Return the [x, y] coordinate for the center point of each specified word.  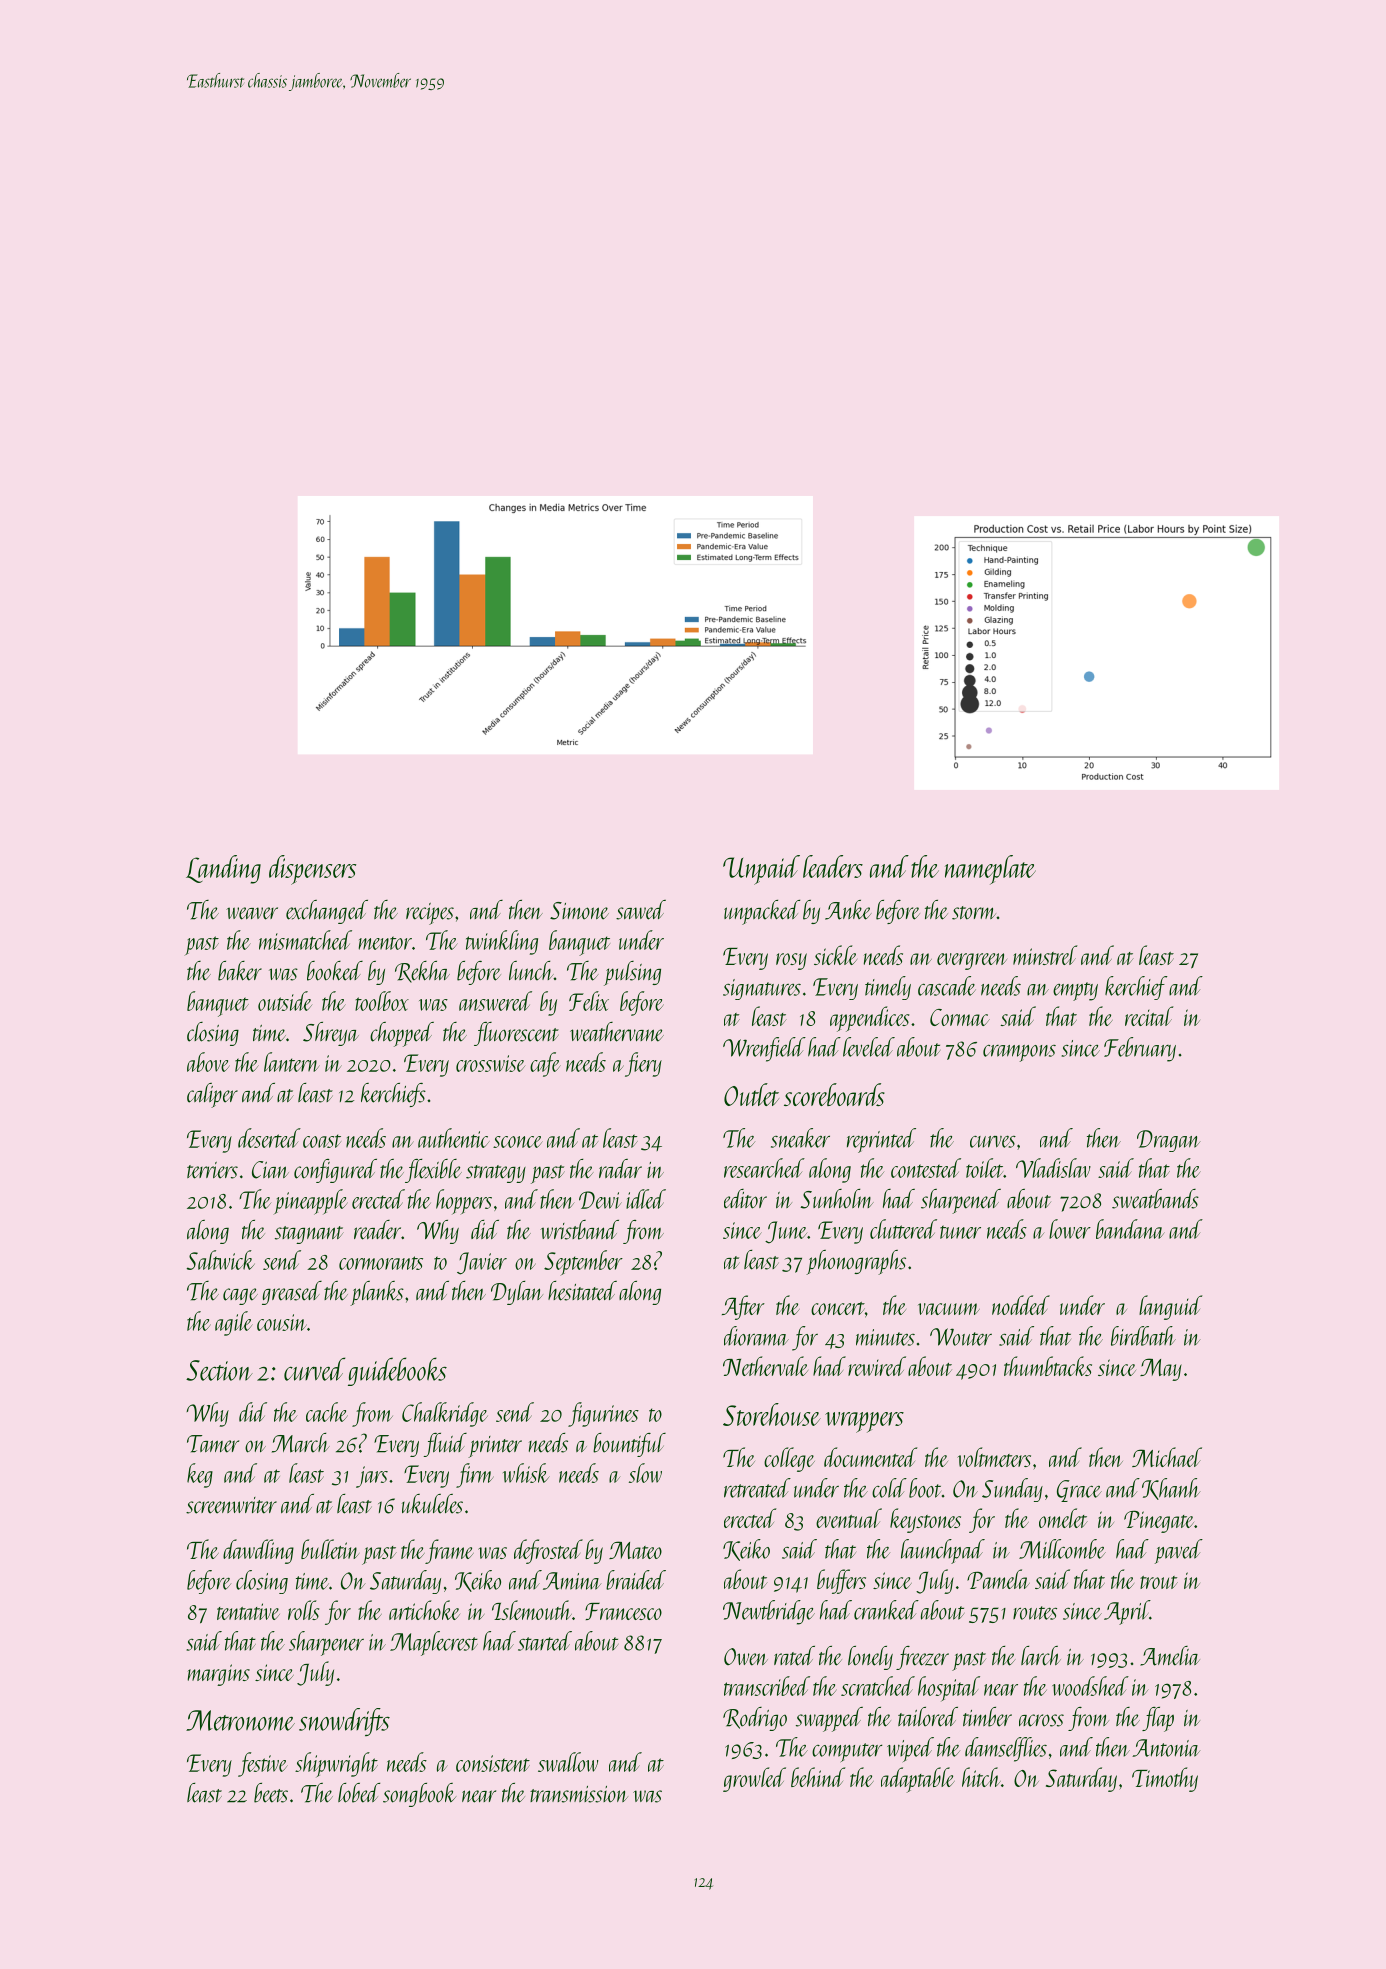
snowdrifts [344, 1722]
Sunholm [837, 1199]
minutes [885, 1337]
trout [1159, 1582]
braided [636, 1580]
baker [240, 971]
